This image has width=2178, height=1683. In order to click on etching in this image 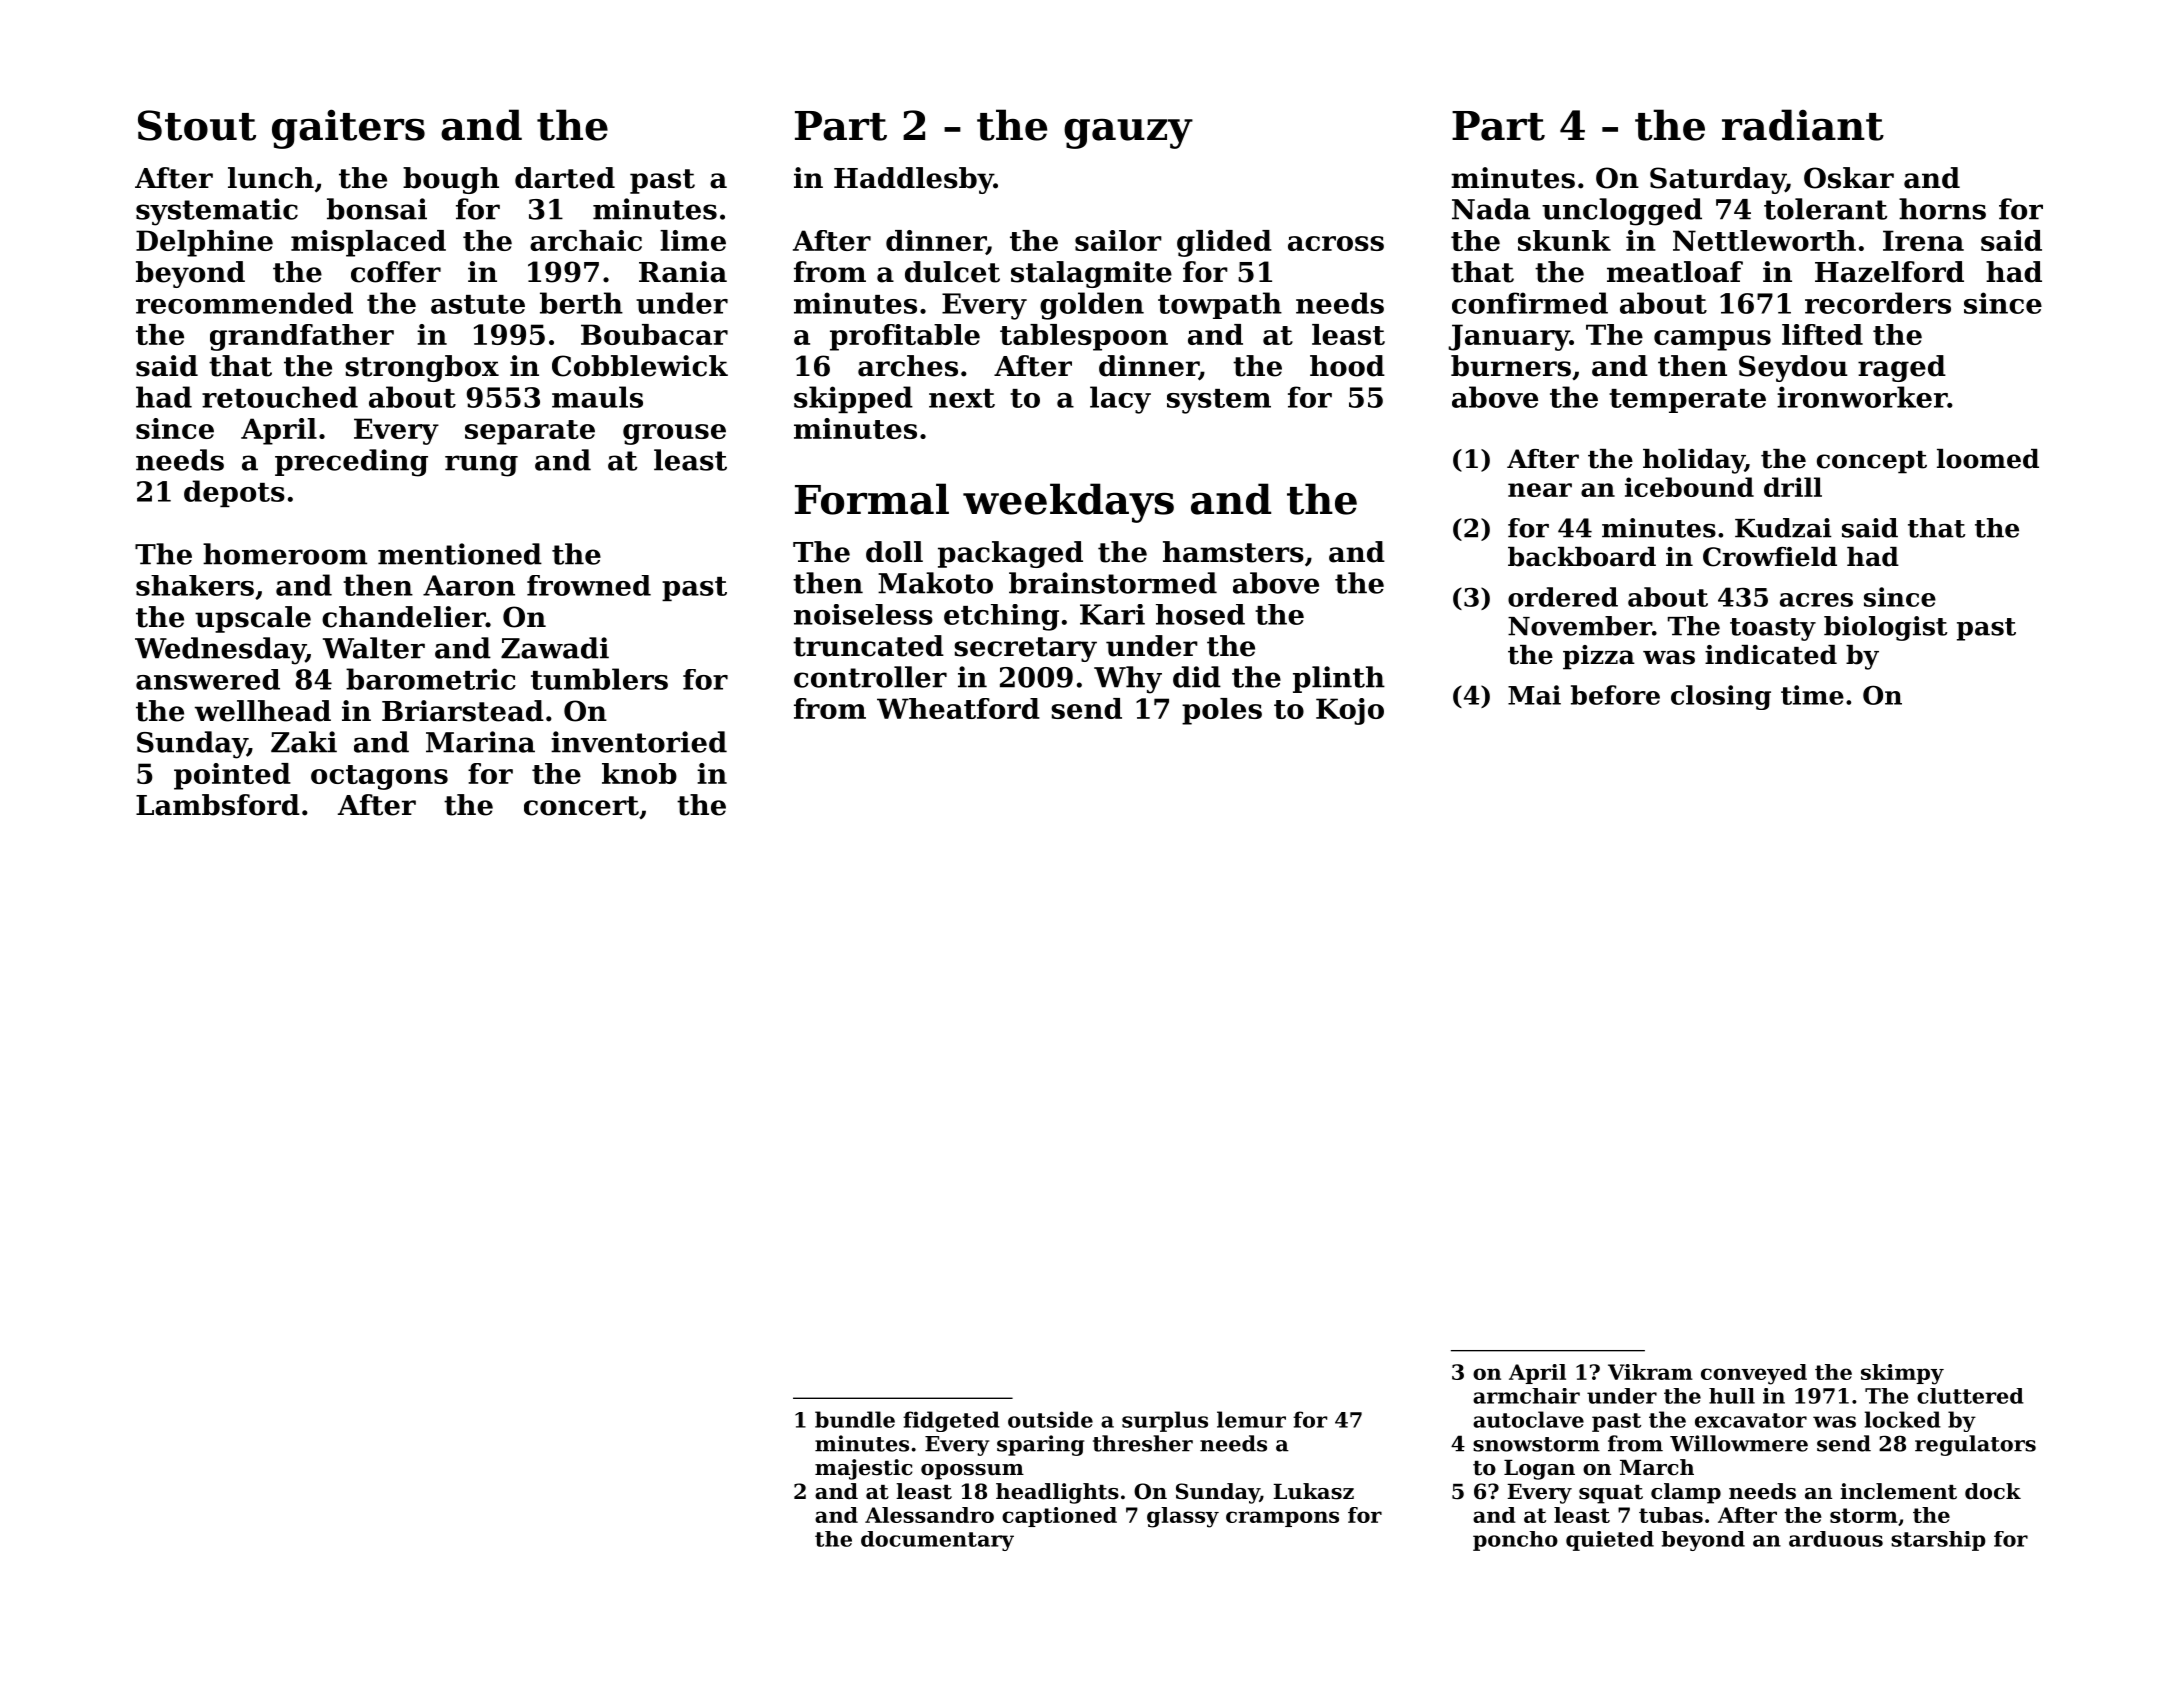, I will do `click(1001, 617)`.
